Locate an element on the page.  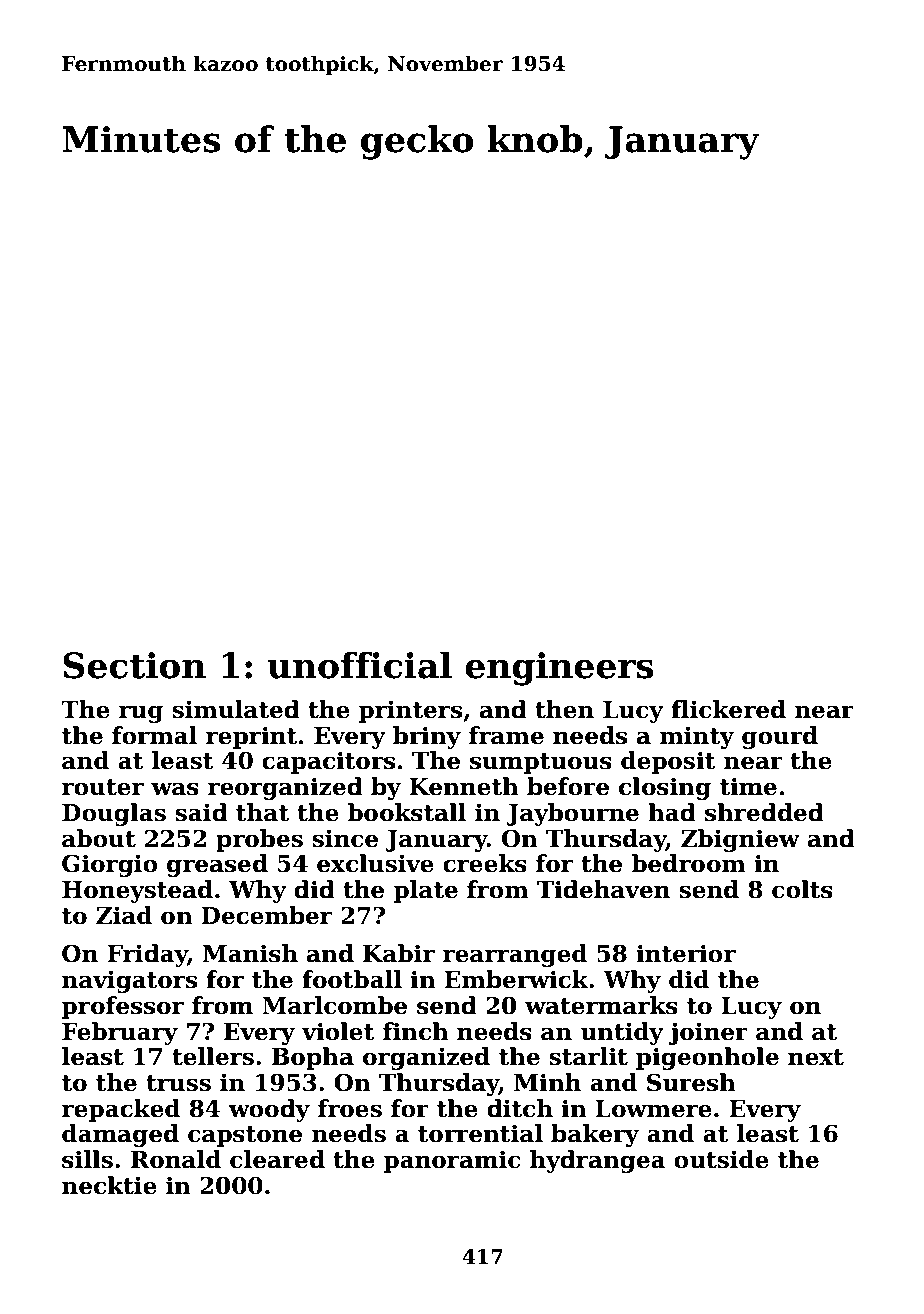
printers is located at coordinates (410, 711).
